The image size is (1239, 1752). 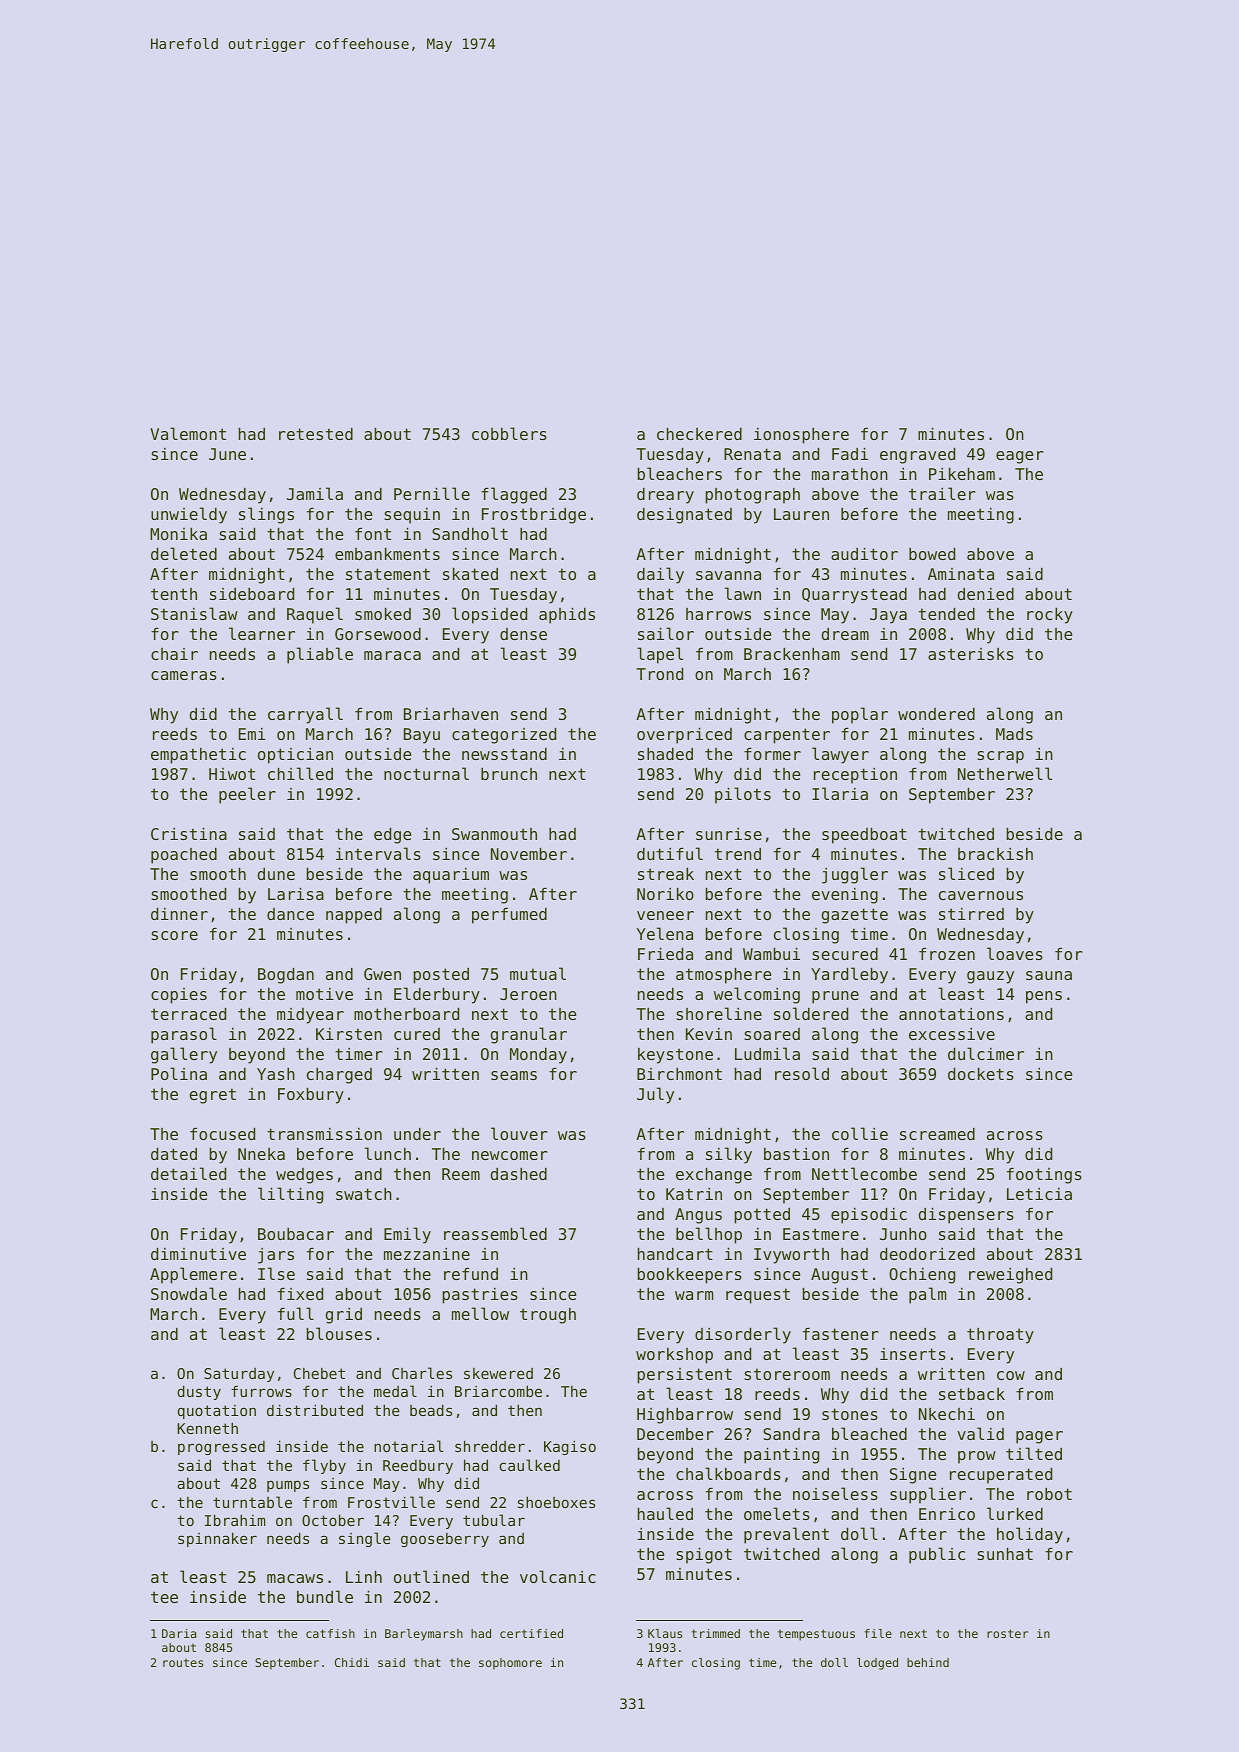 I want to click on Trond, so click(x=659, y=673).
